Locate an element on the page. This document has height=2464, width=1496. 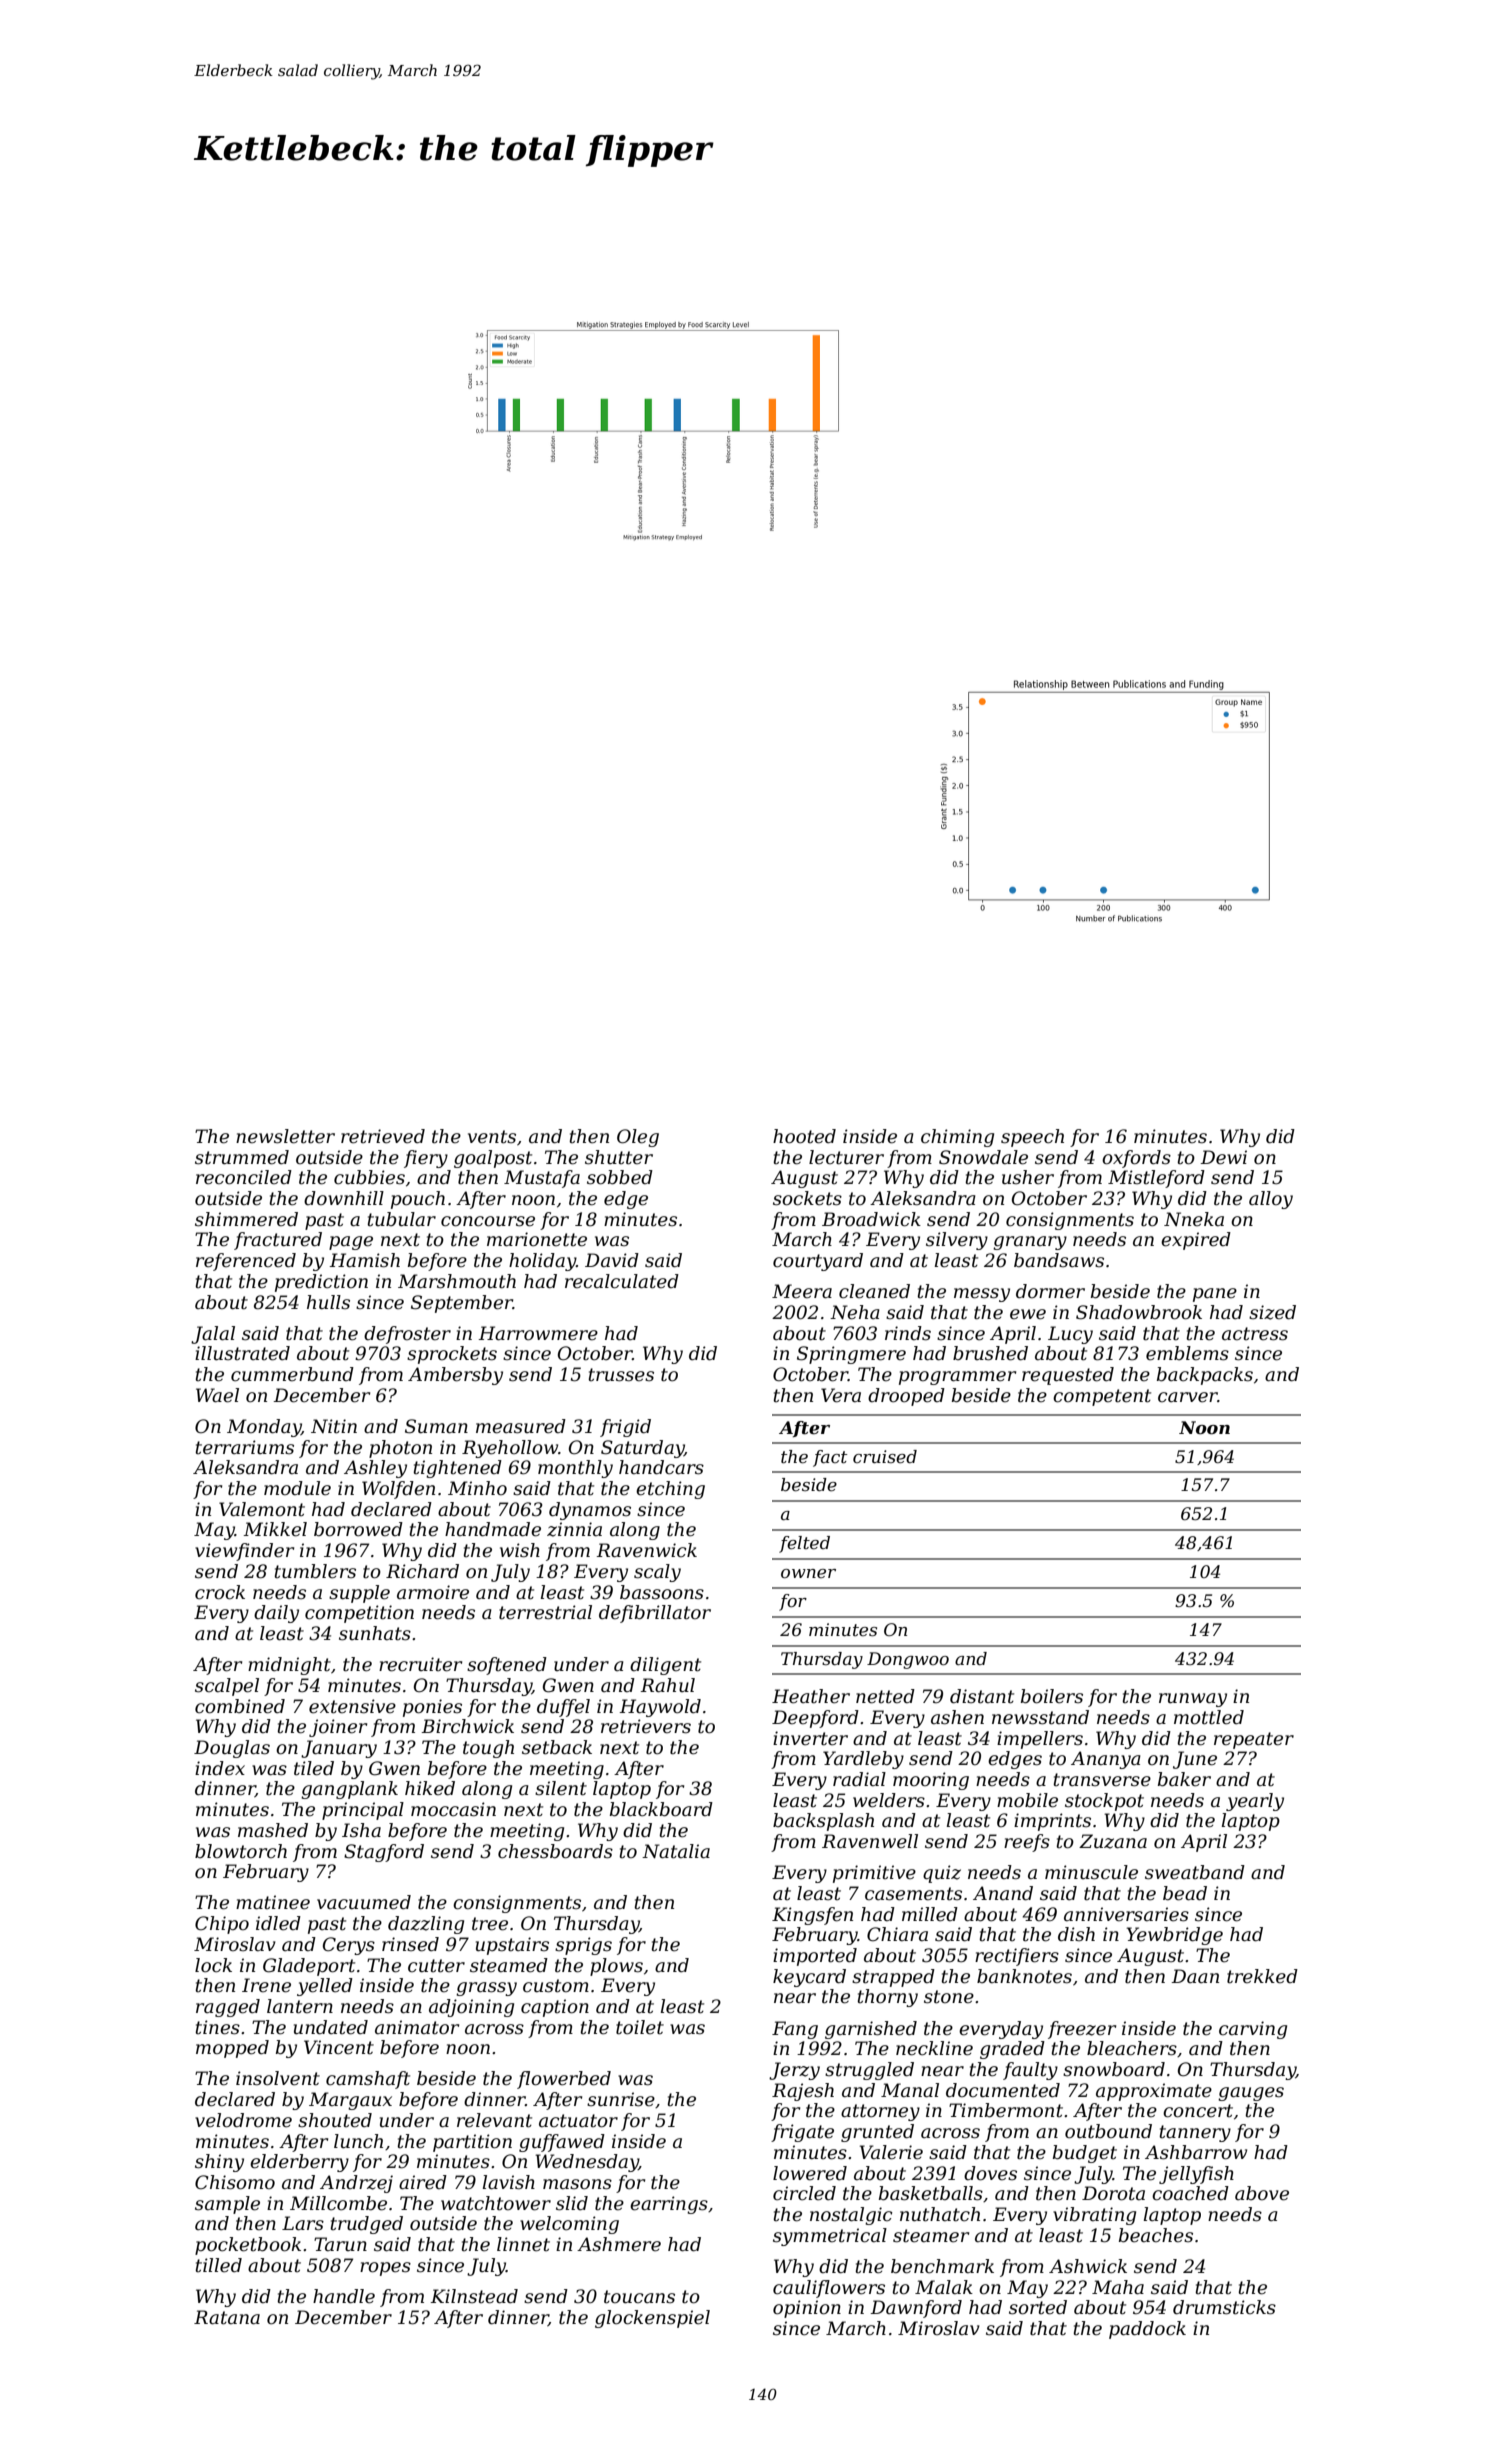
Ravenwick is located at coordinates (646, 1550).
